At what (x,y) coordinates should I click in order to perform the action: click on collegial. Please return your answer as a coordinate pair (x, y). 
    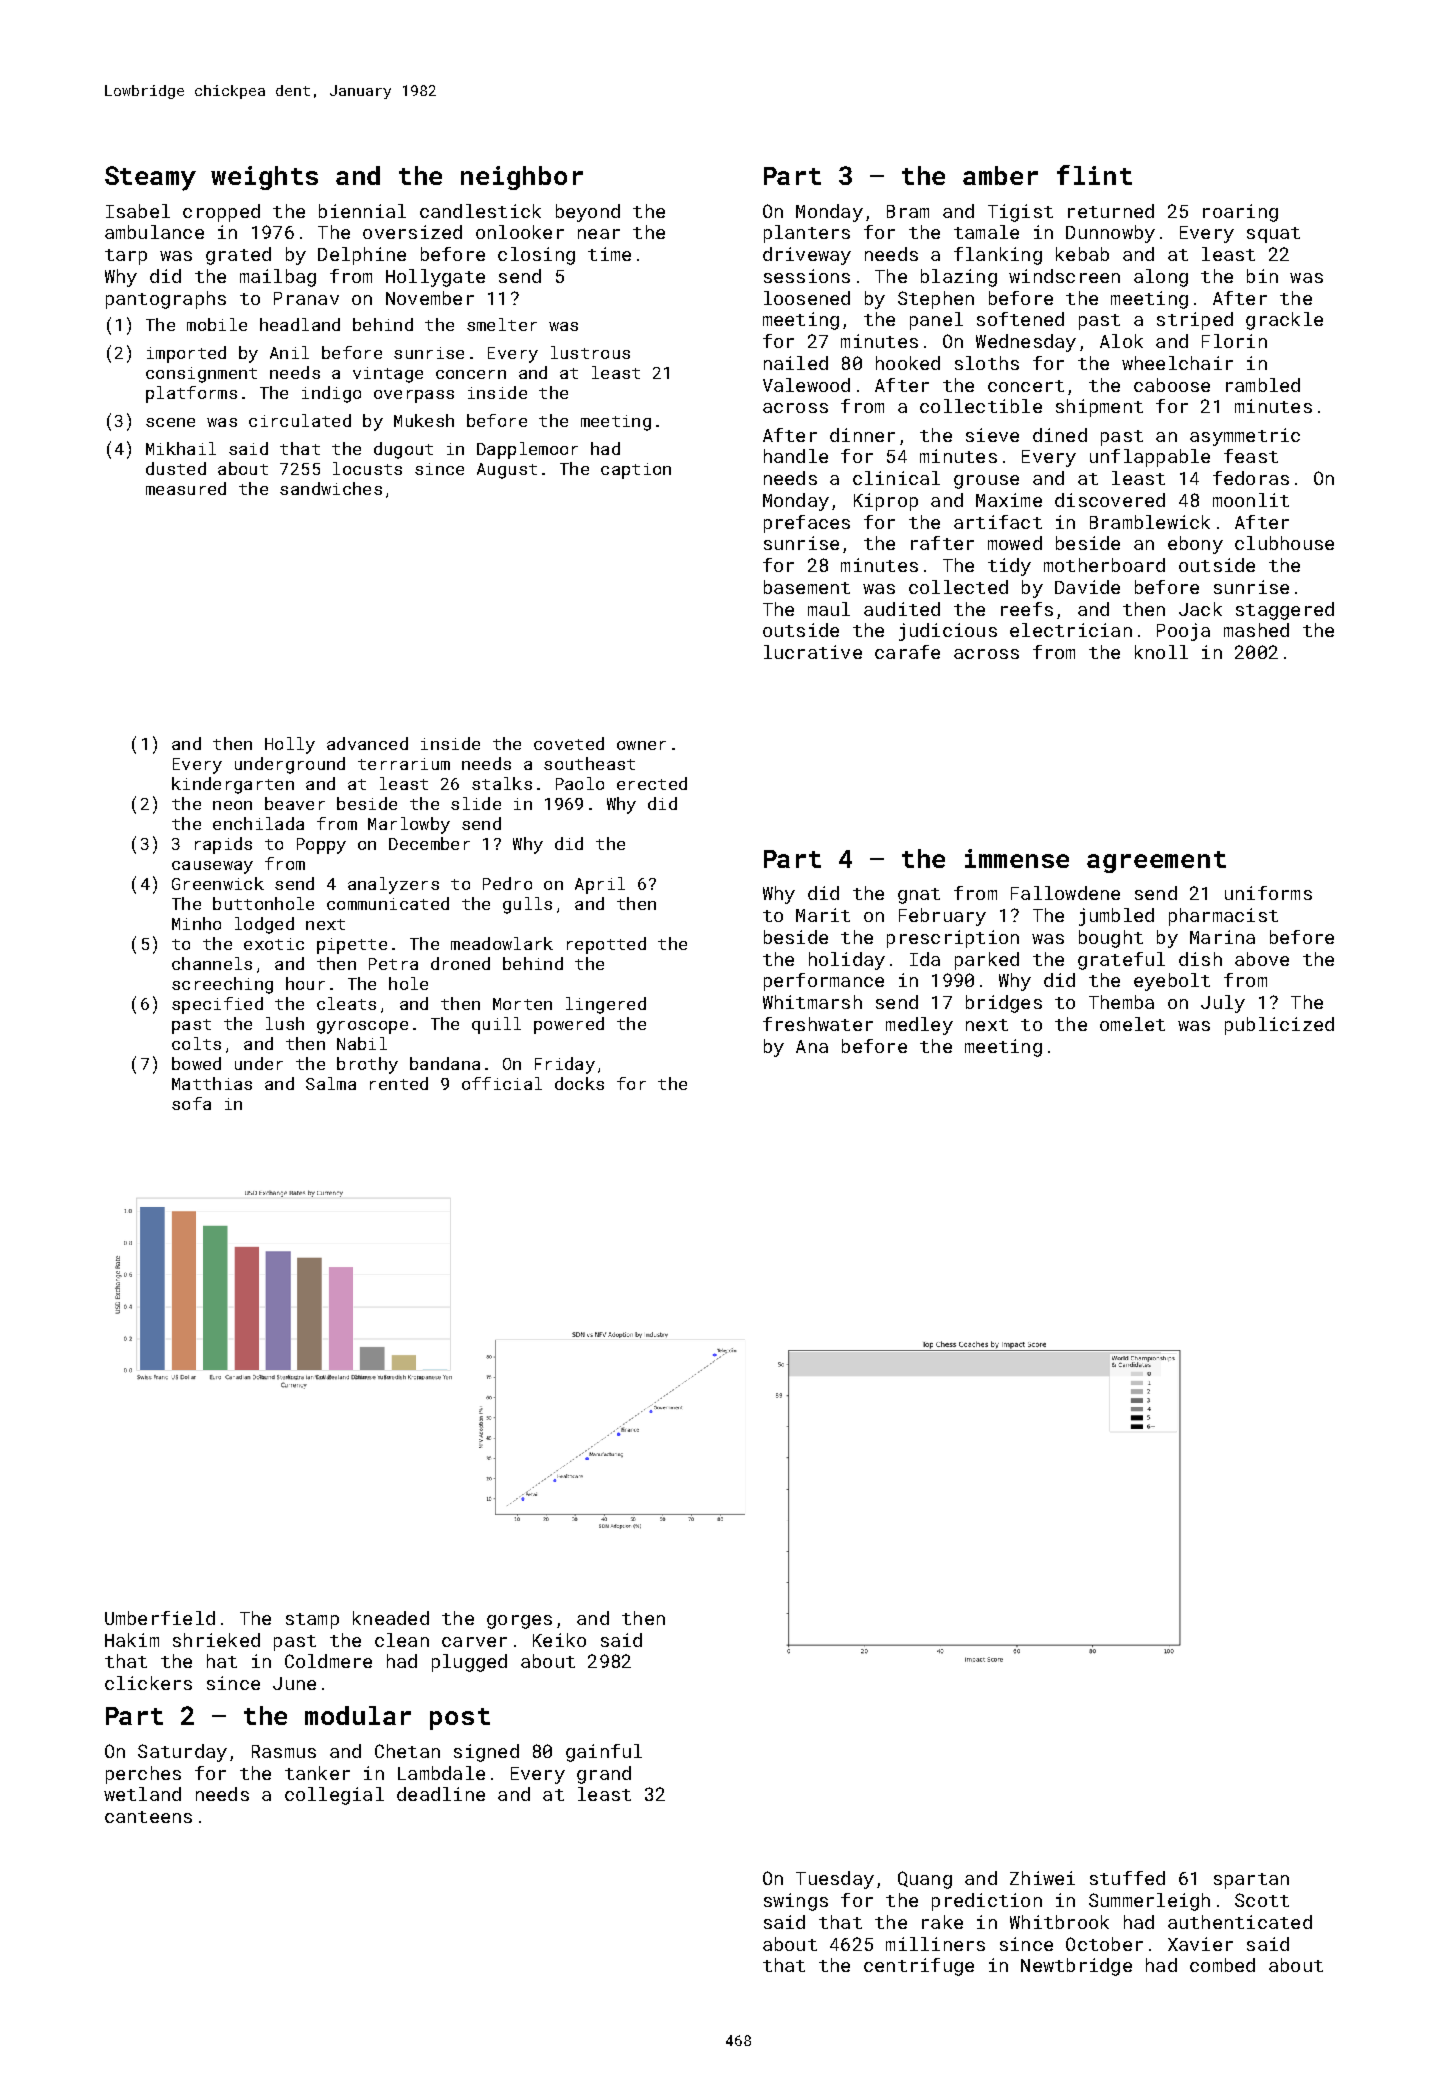
    Looking at the image, I should click on (334, 1796).
